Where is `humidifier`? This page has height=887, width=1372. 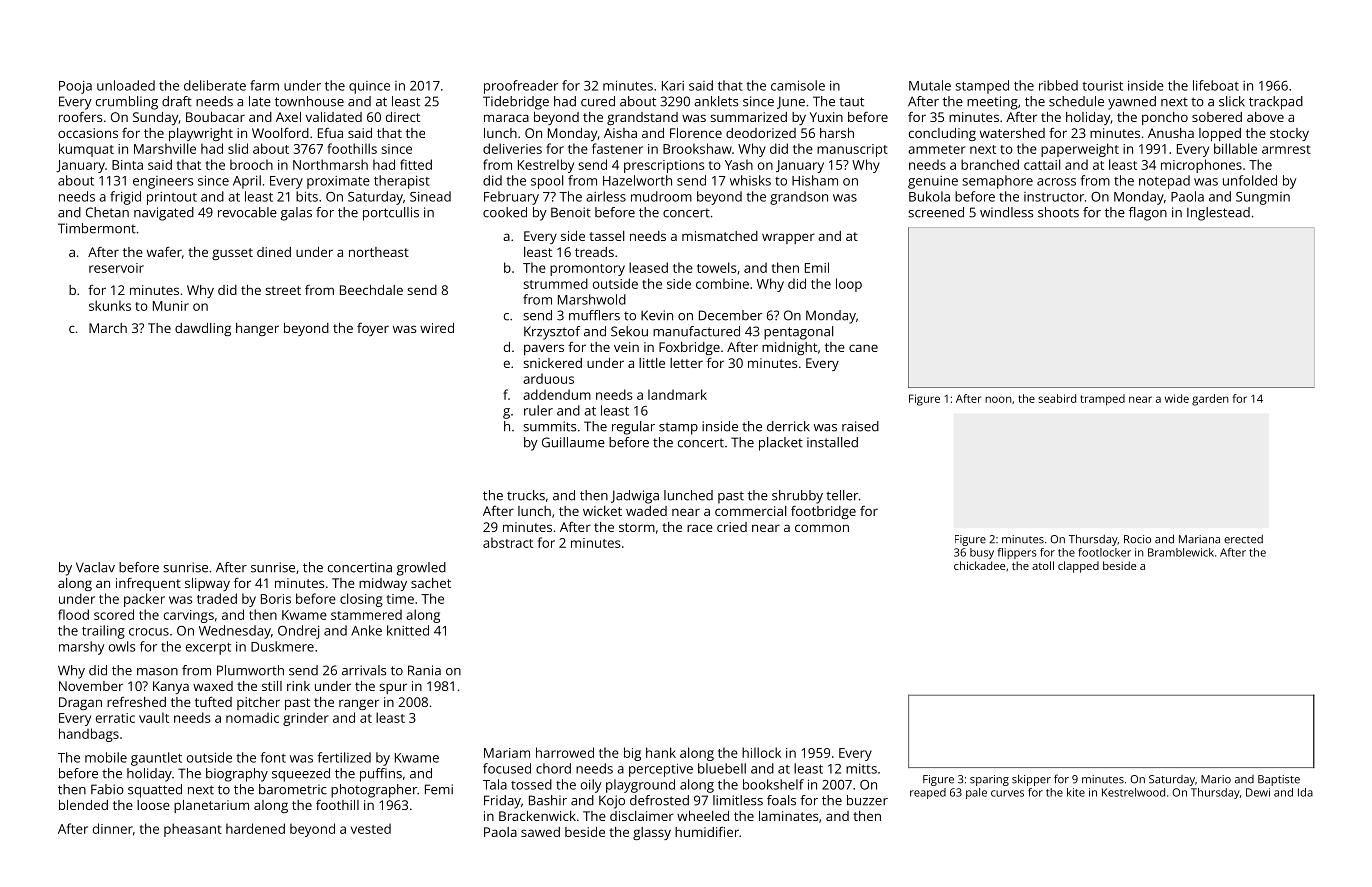
humidifier is located at coordinates (707, 832).
